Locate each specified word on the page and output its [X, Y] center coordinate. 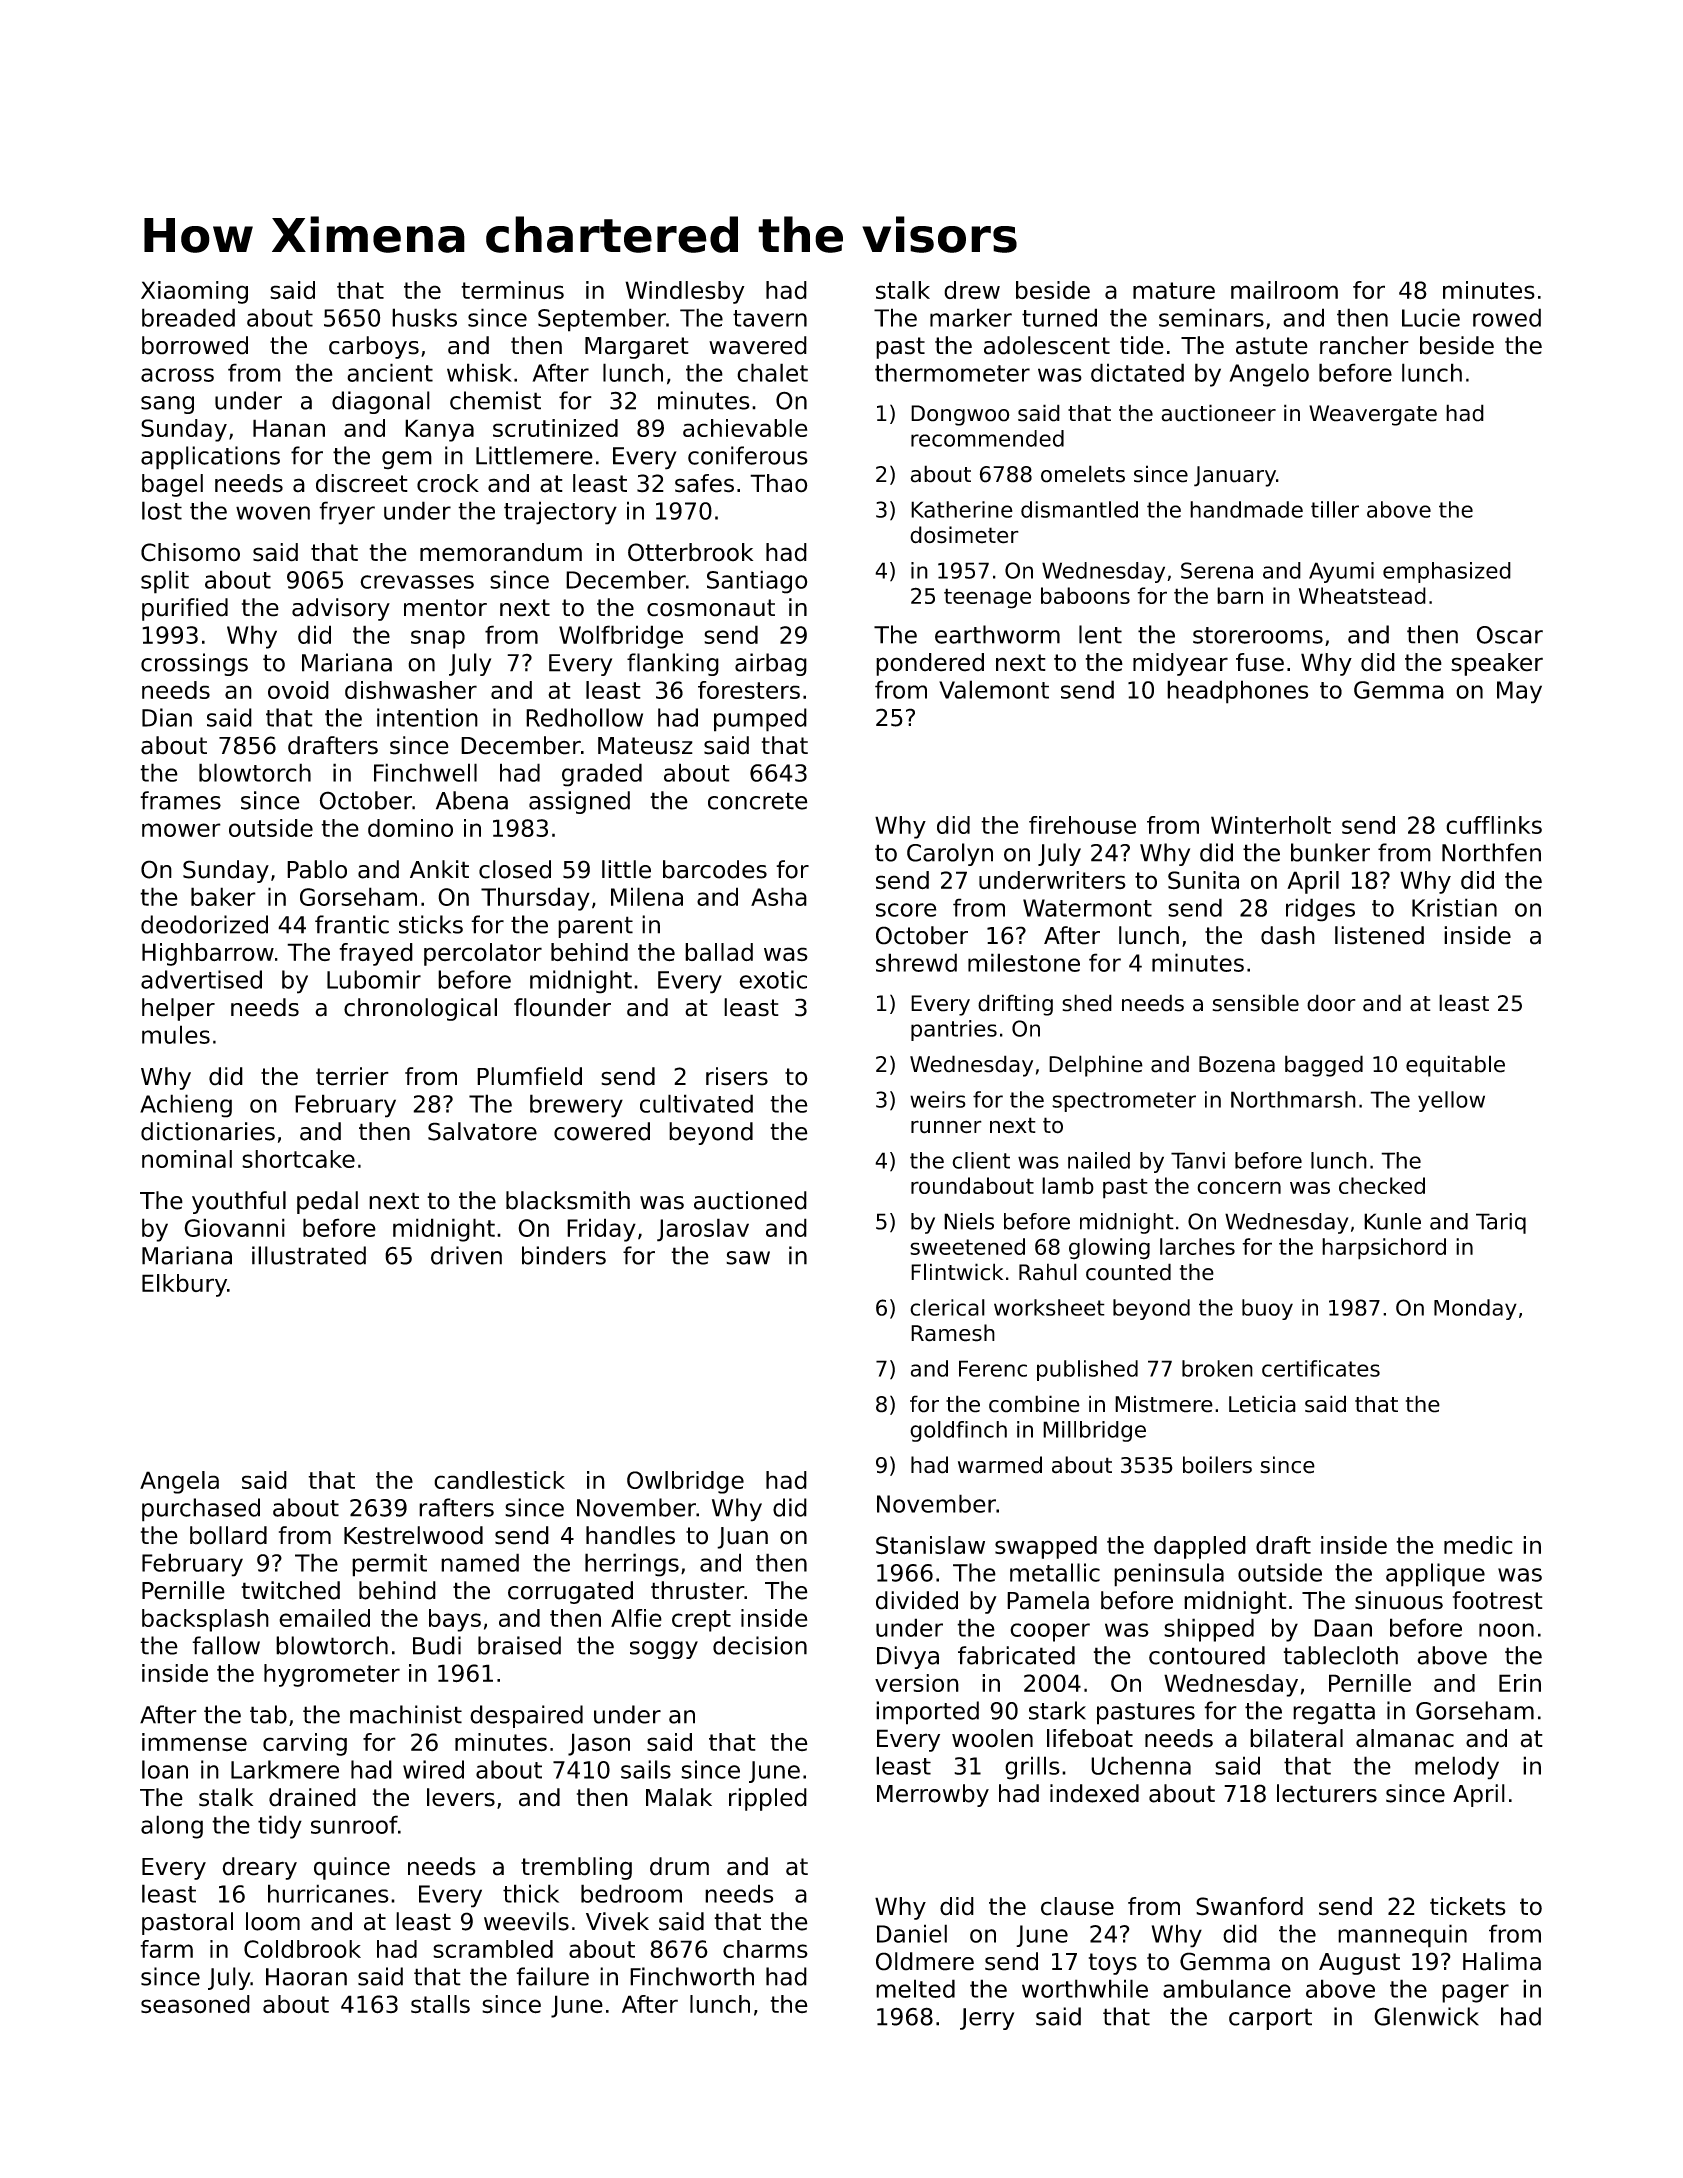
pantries [954, 1030]
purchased [201, 1510]
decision [760, 1645]
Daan [1343, 1628]
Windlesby [685, 292]
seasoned [195, 2004]
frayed [376, 954]
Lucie [1431, 317]
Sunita [1203, 880]
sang [167, 405]
